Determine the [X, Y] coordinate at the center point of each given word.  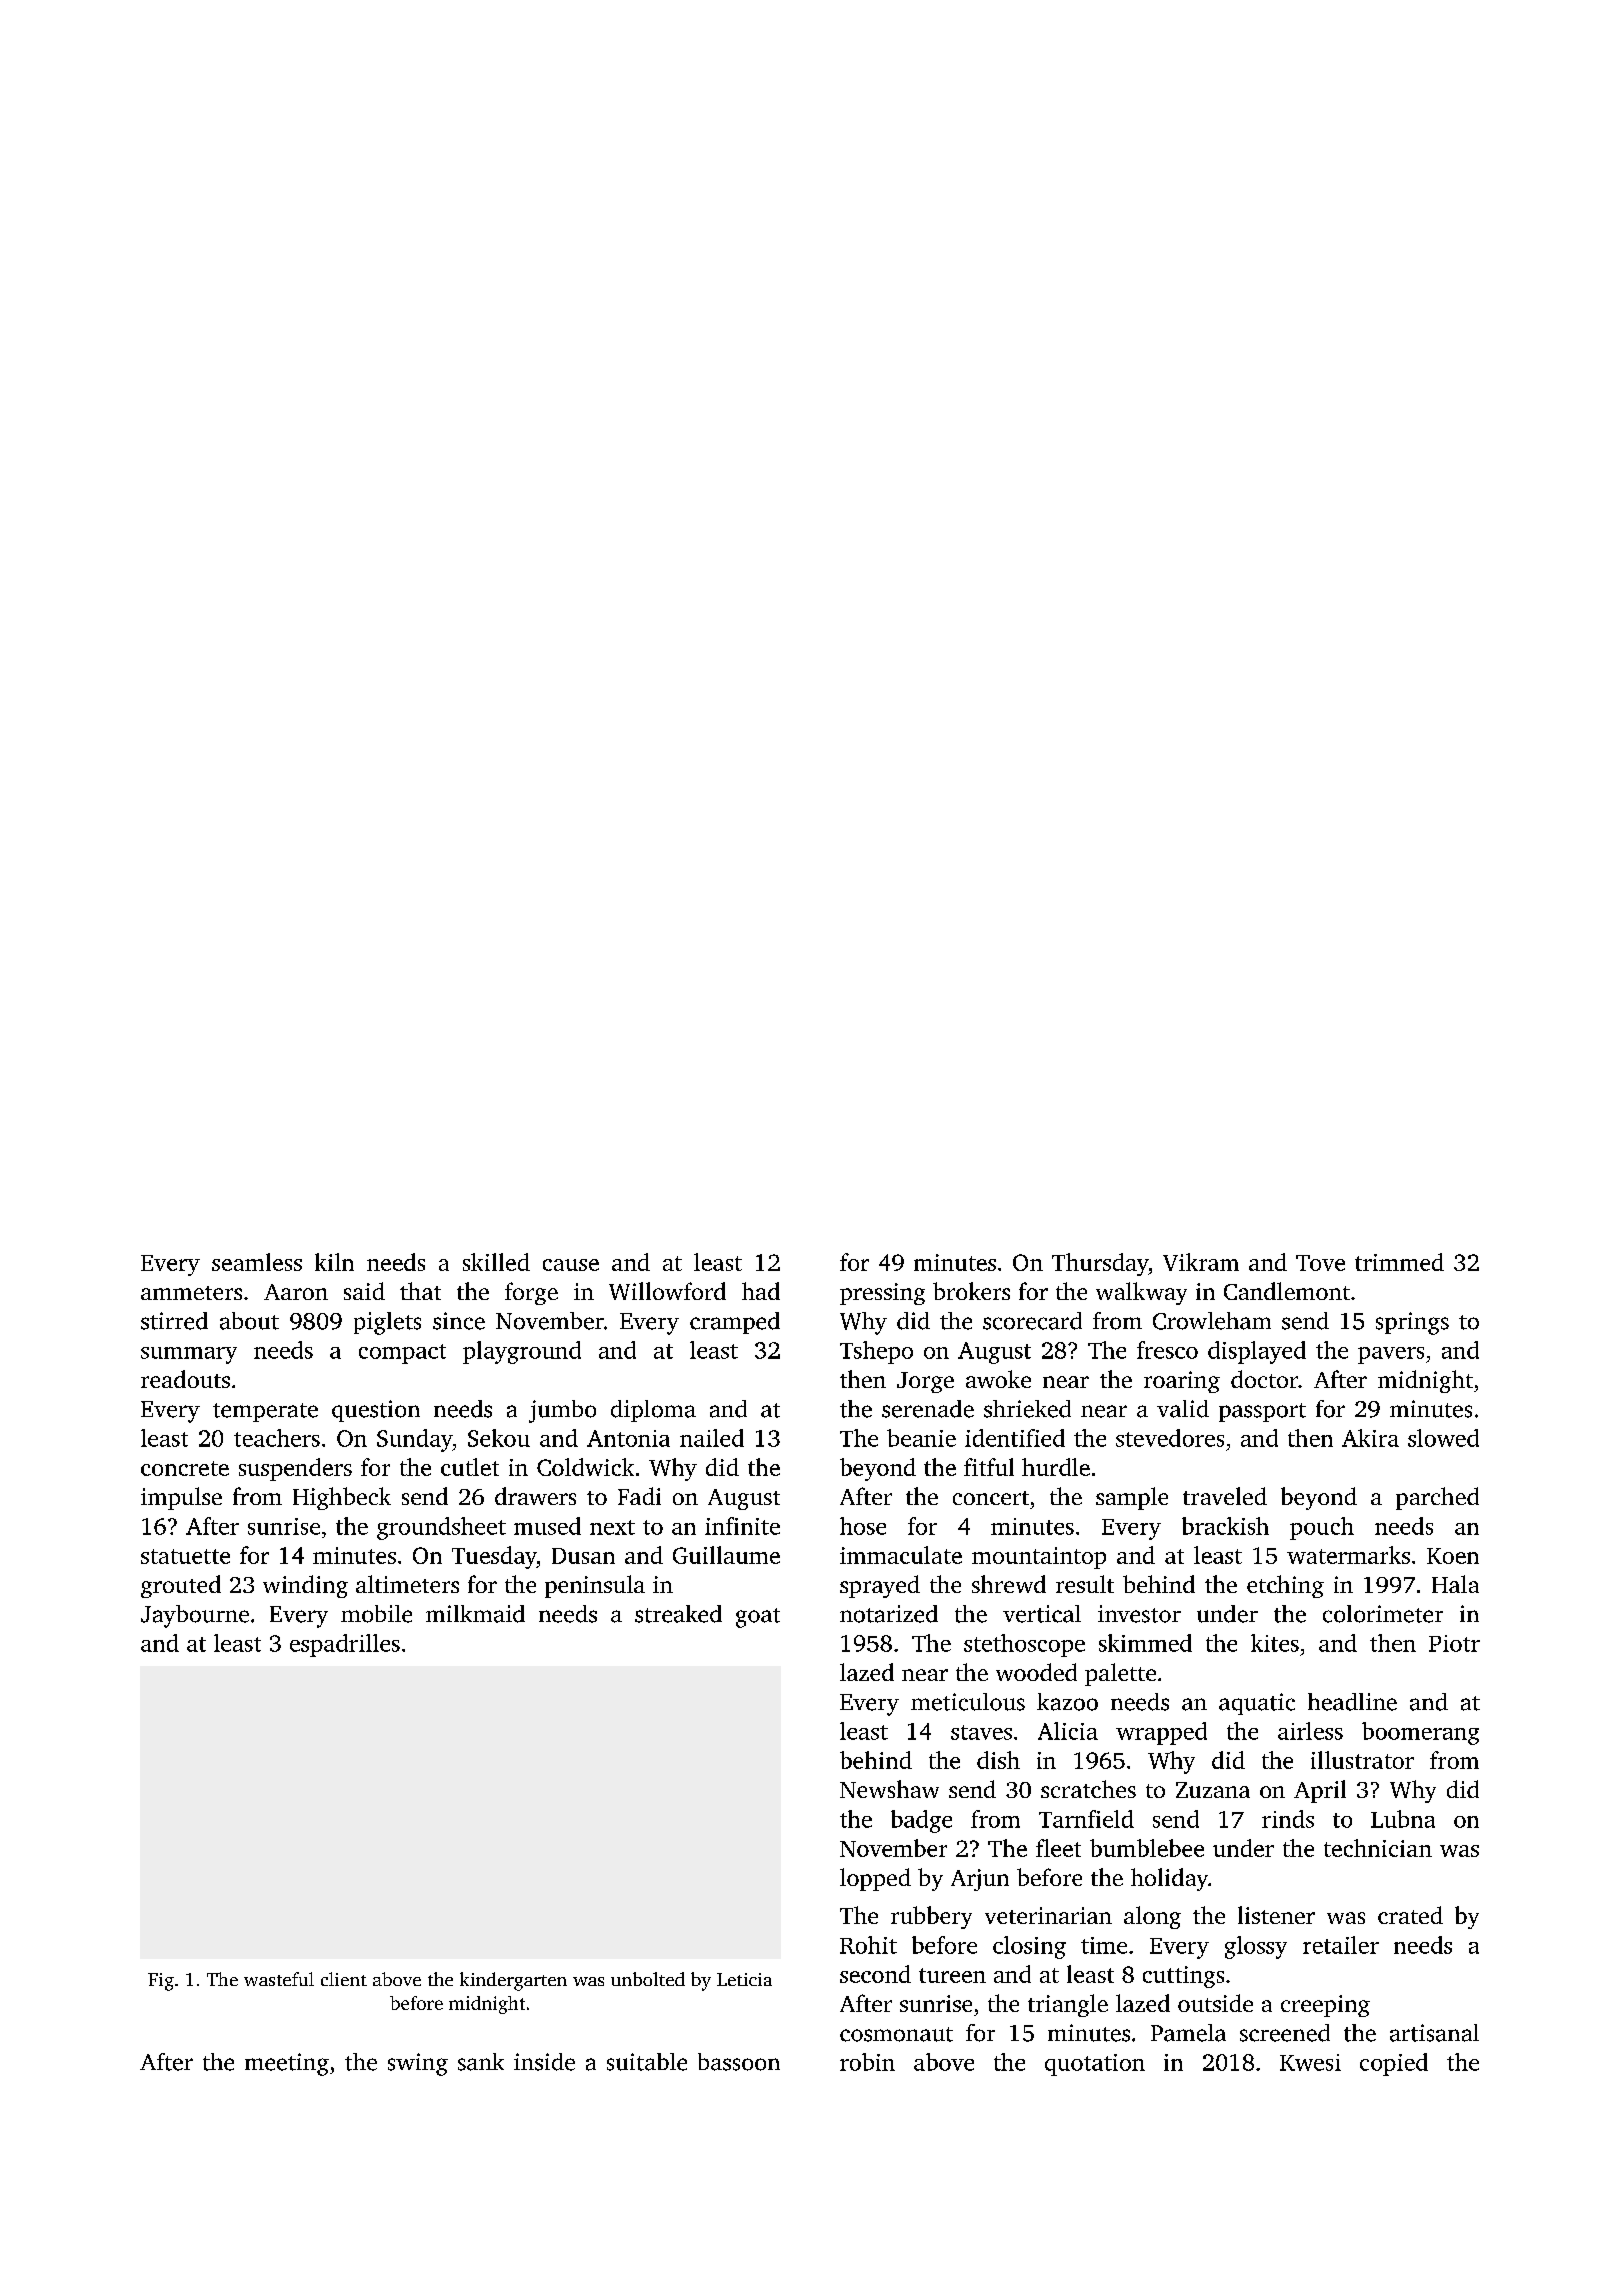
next [612, 1527]
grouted [181, 1586]
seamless [257, 1262]
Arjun [980, 1880]
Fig [161, 1982]
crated [1410, 1915]
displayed [1257, 1352]
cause [571, 1265]
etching [1285, 1586]
